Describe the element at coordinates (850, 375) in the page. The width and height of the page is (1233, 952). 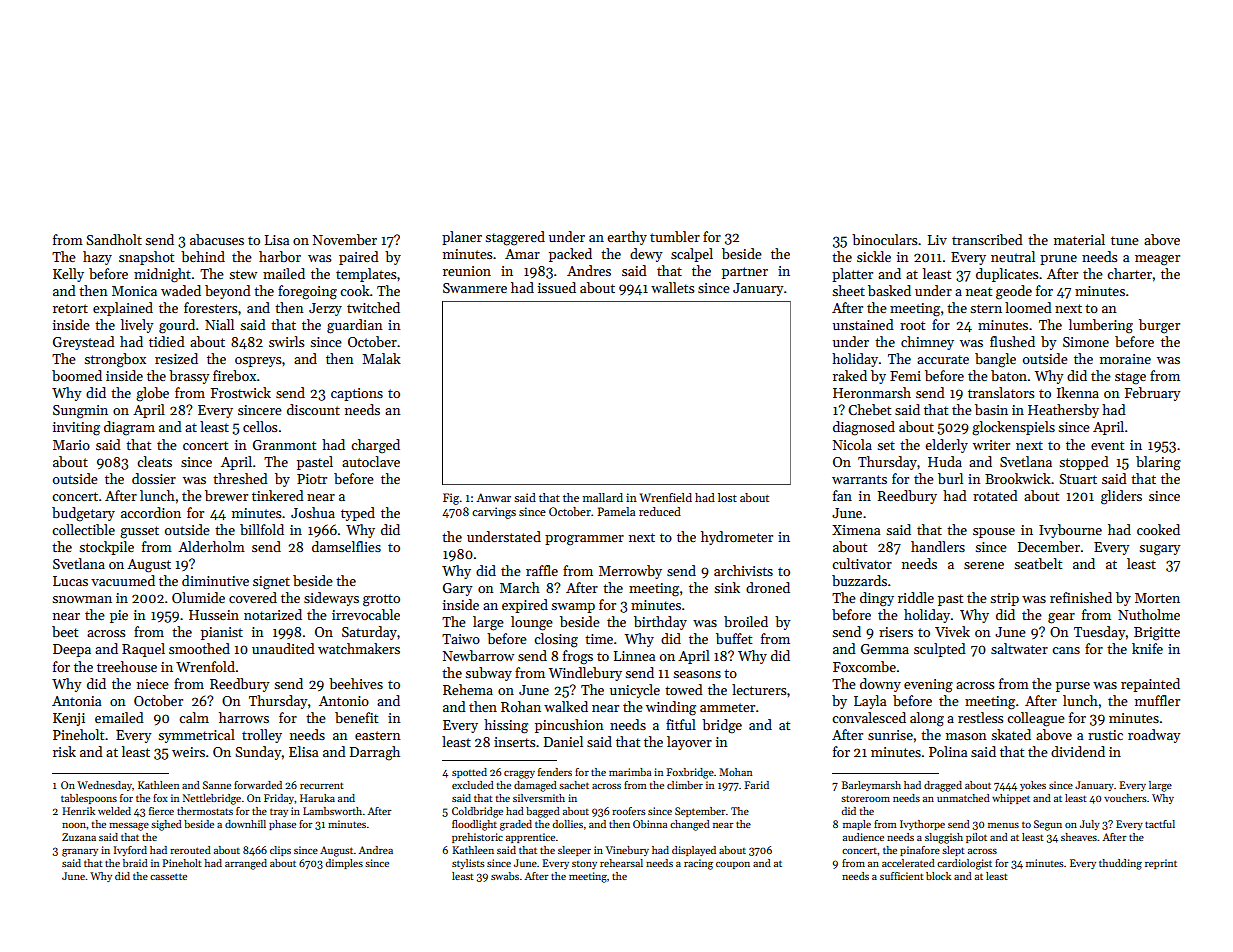
I see `raked` at that location.
